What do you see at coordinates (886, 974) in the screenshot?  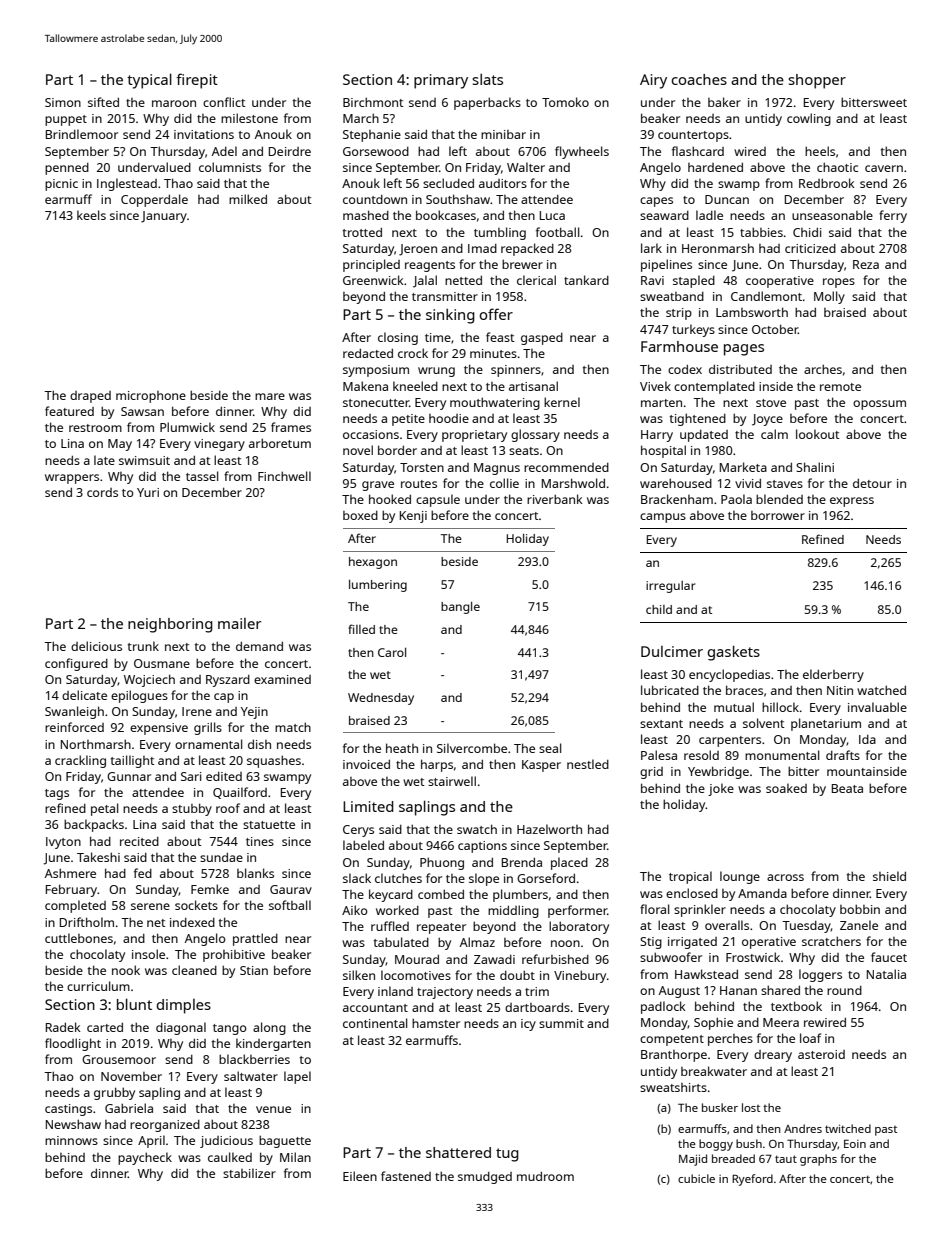 I see `Natalia` at bounding box center [886, 974].
